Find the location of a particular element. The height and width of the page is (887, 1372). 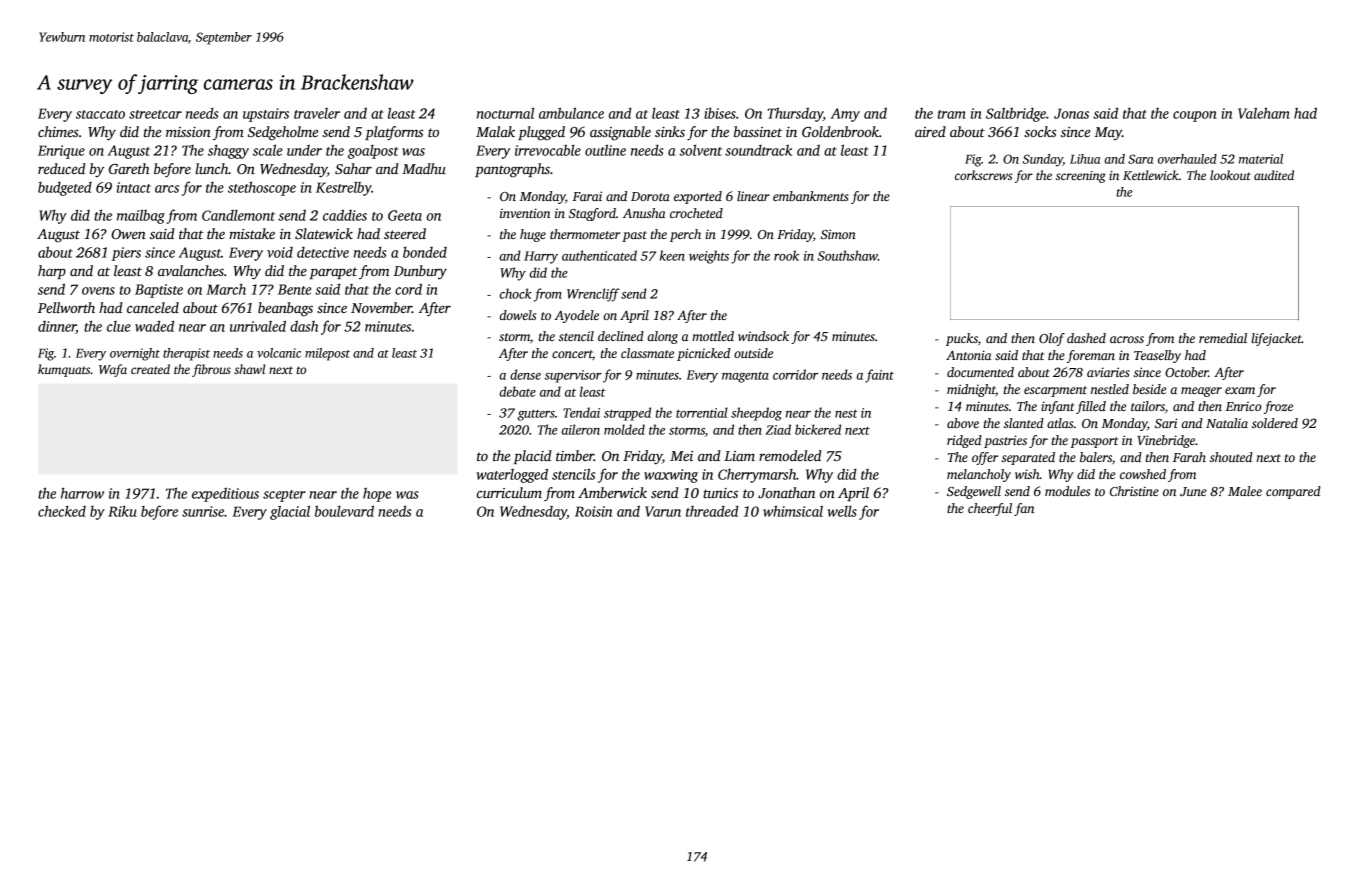

assignable is located at coordinates (620, 133).
